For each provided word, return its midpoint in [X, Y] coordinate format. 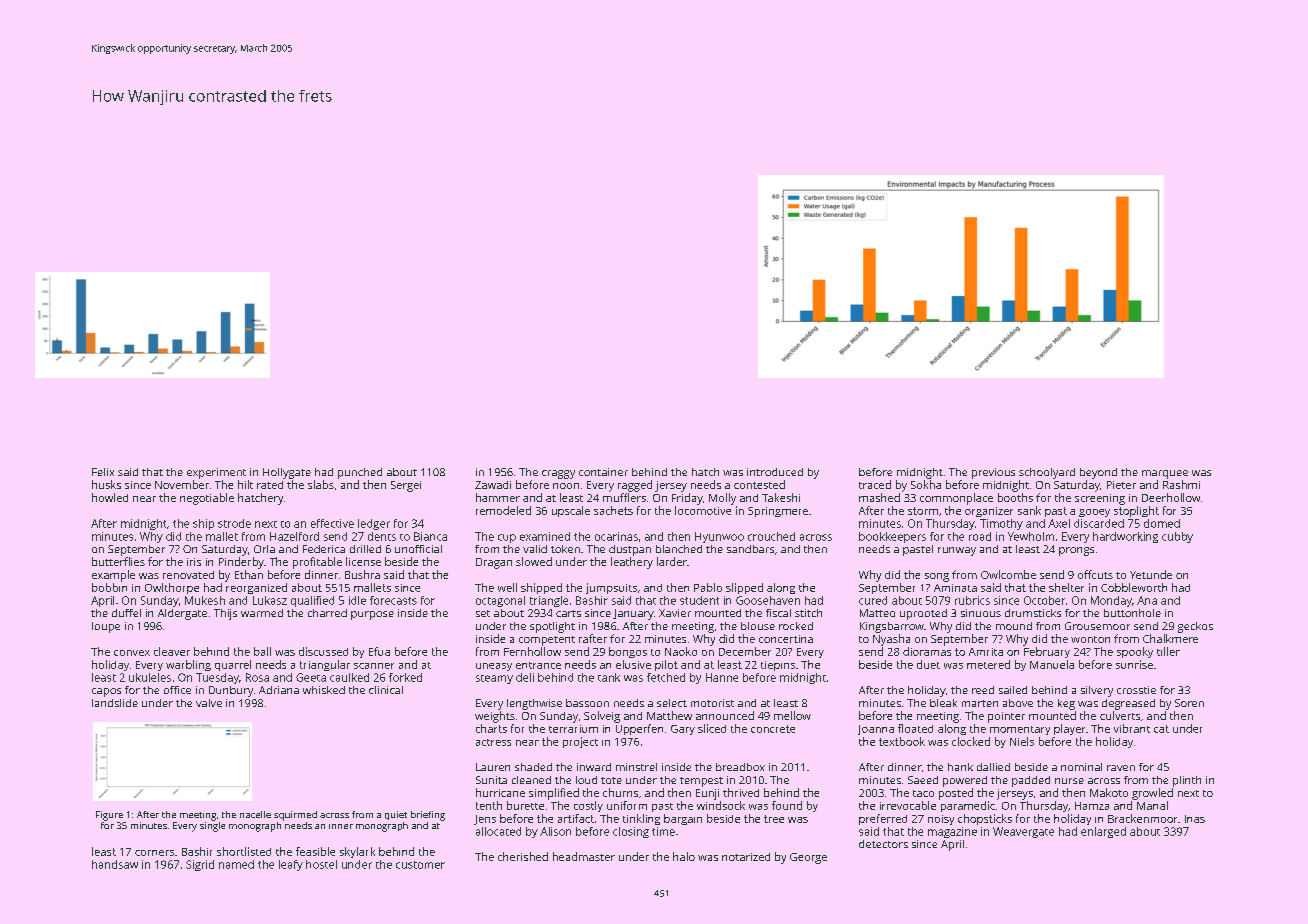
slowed [534, 561]
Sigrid [200, 865]
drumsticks [1033, 613]
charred [327, 613]
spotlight [552, 627]
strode [234, 523]
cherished [523, 856]
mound [1014, 626]
